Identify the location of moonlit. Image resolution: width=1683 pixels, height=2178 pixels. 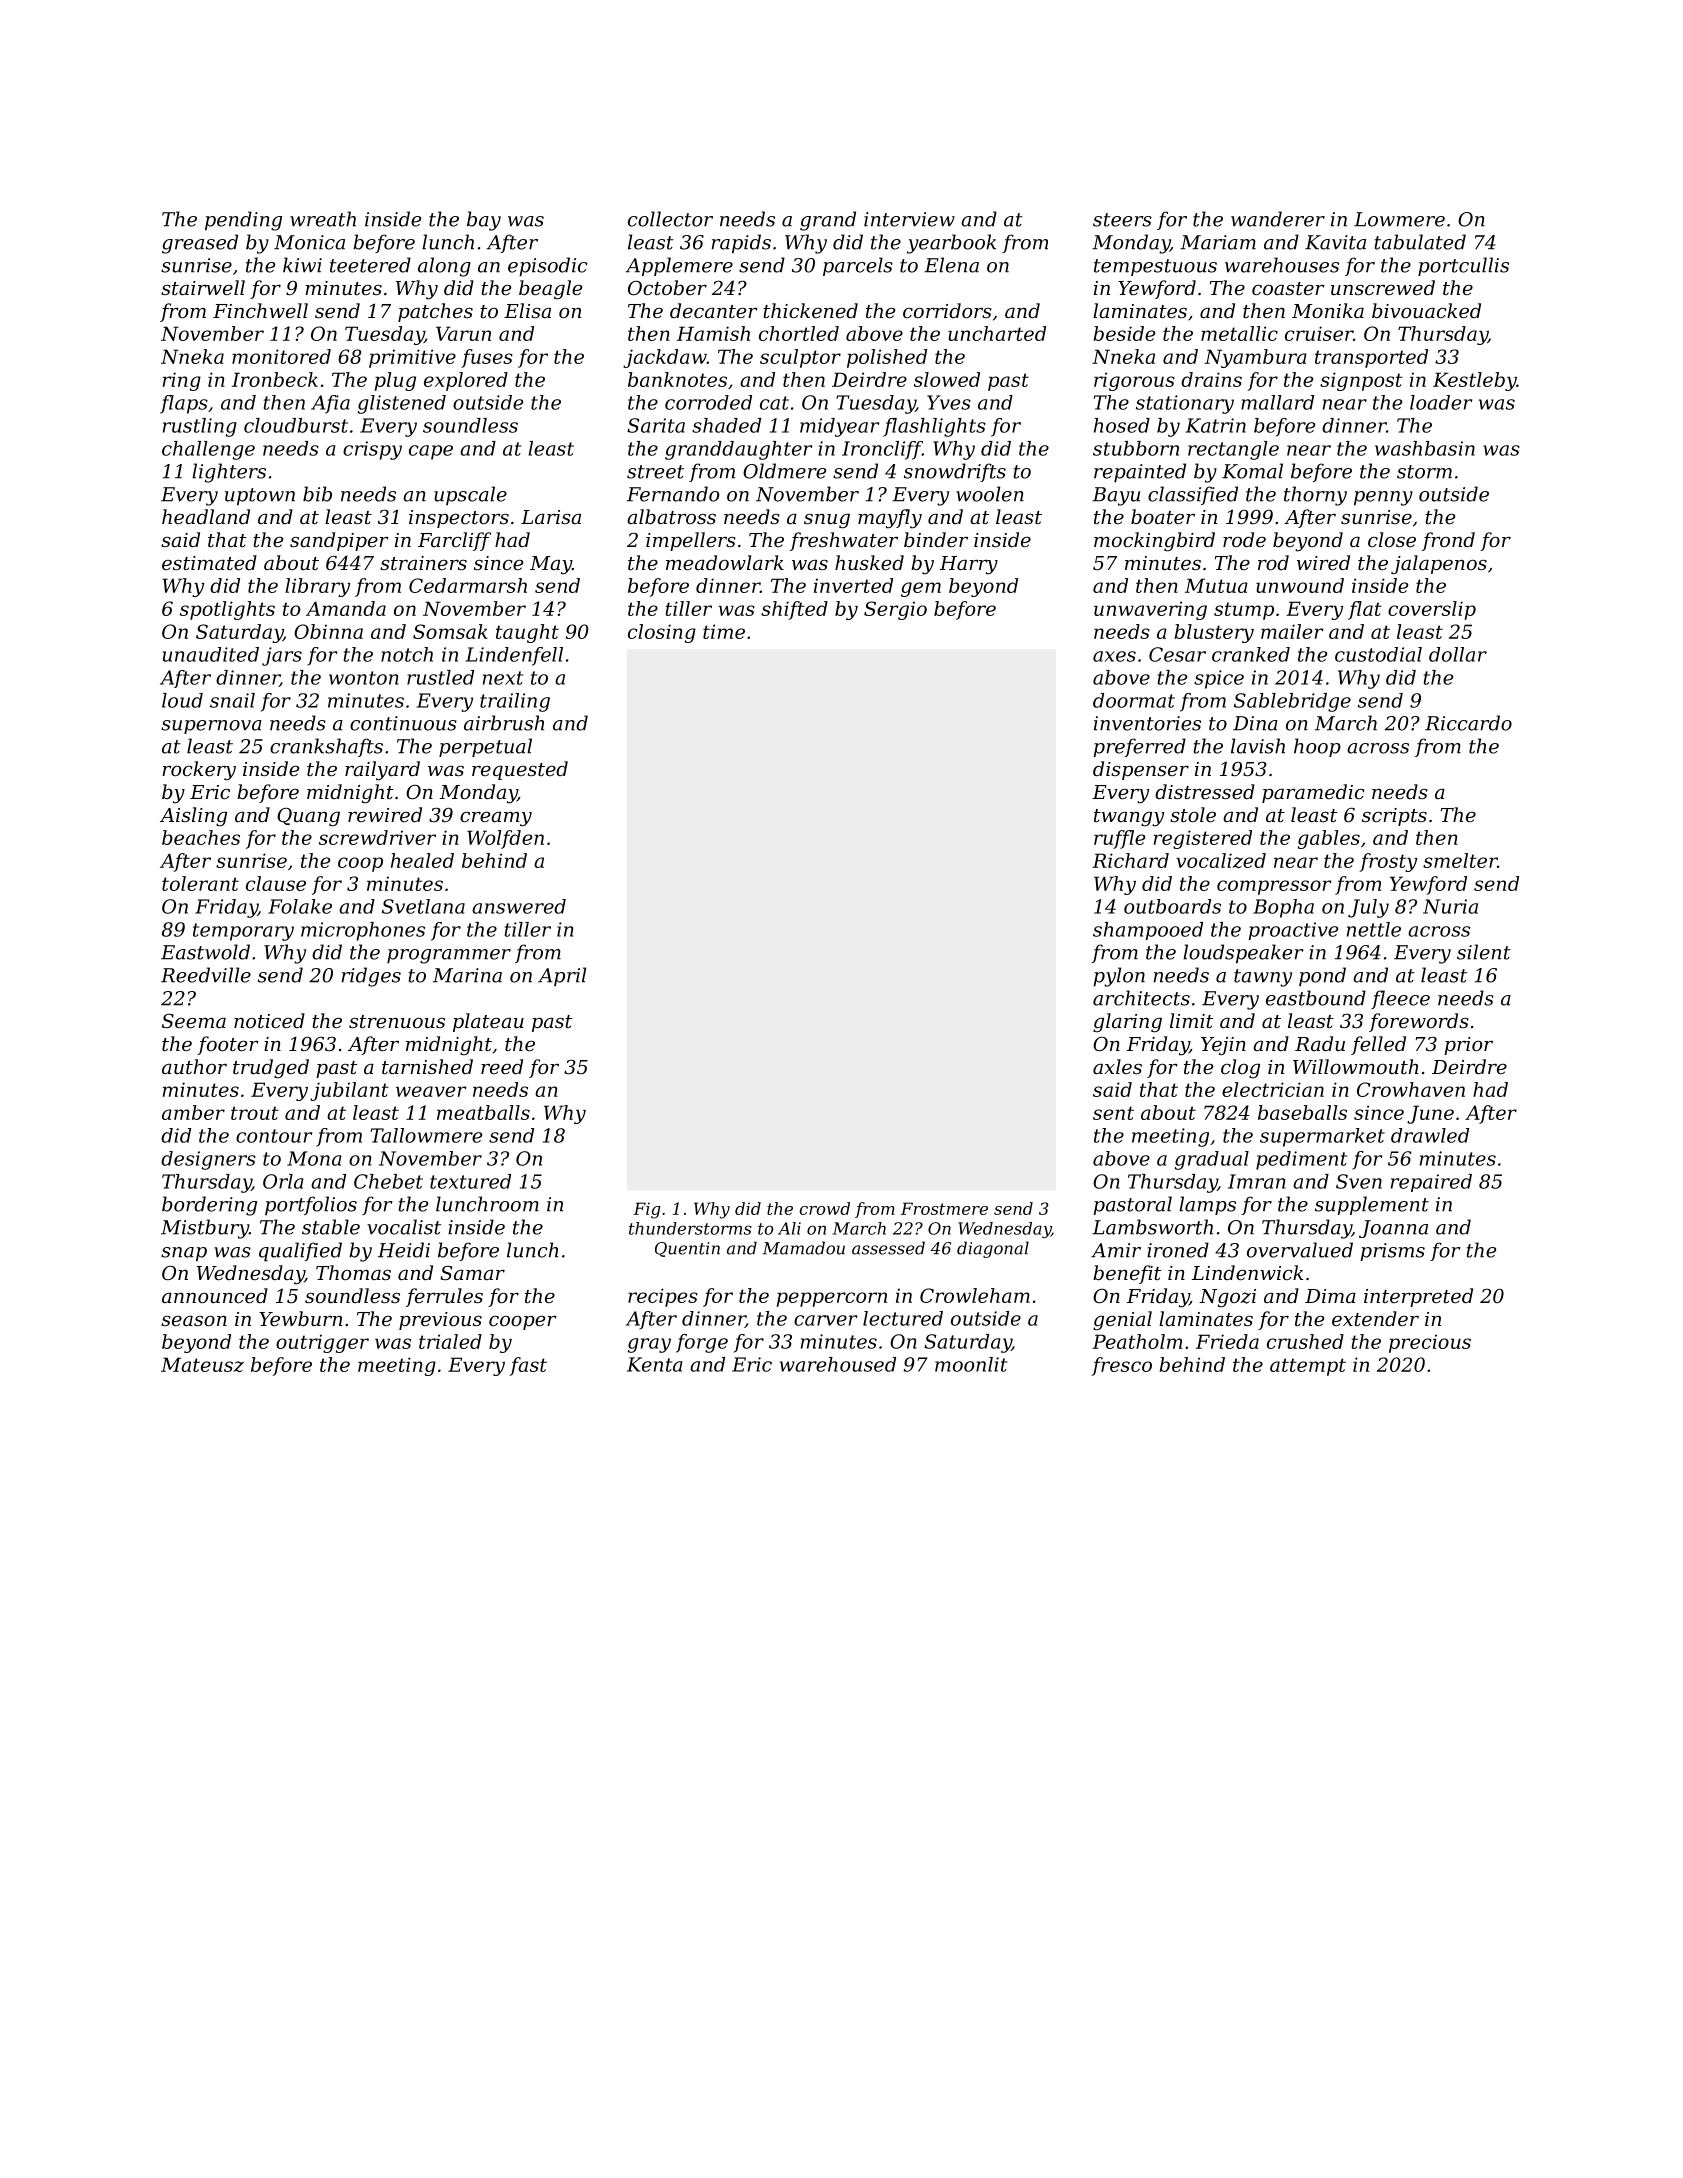
(971, 1364).
